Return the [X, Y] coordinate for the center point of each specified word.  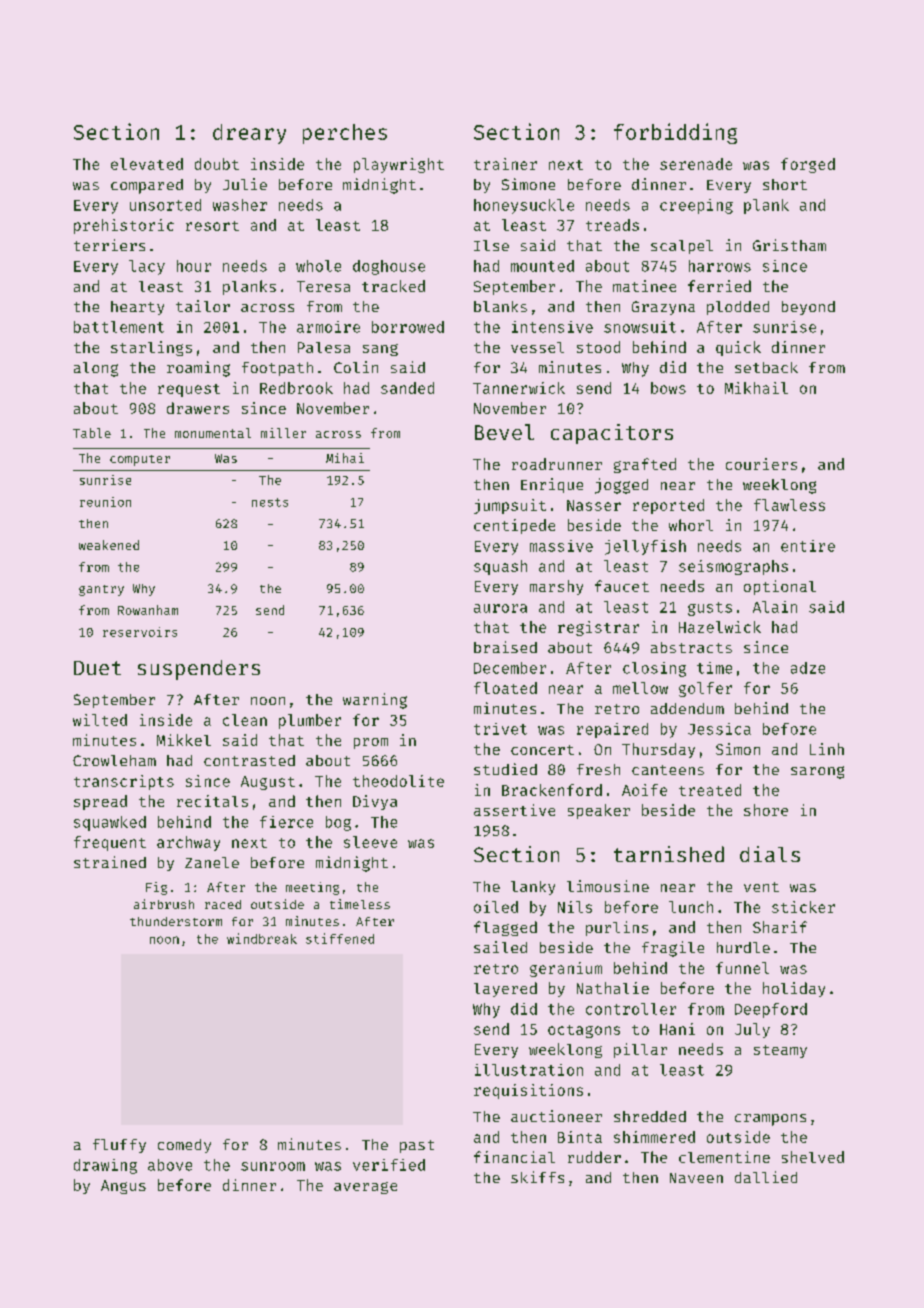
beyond [808, 308]
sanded [407, 388]
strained [110, 862]
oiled [496, 907]
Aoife [644, 790]
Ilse [491, 245]
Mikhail [756, 388]
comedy [184, 1146]
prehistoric [124, 226]
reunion [105, 502]
